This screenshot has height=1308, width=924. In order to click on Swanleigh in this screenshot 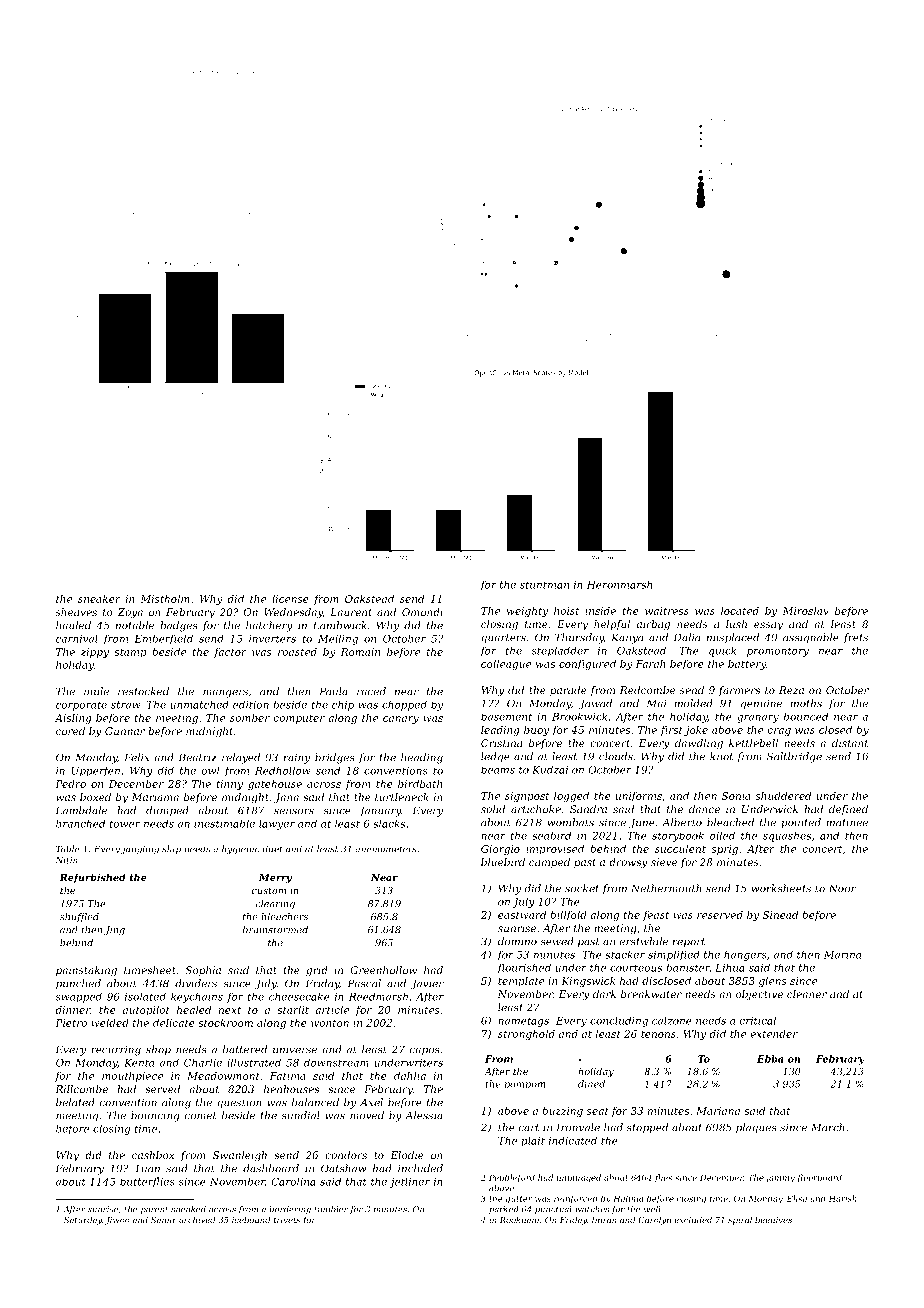, I will do `click(240, 1156)`.
